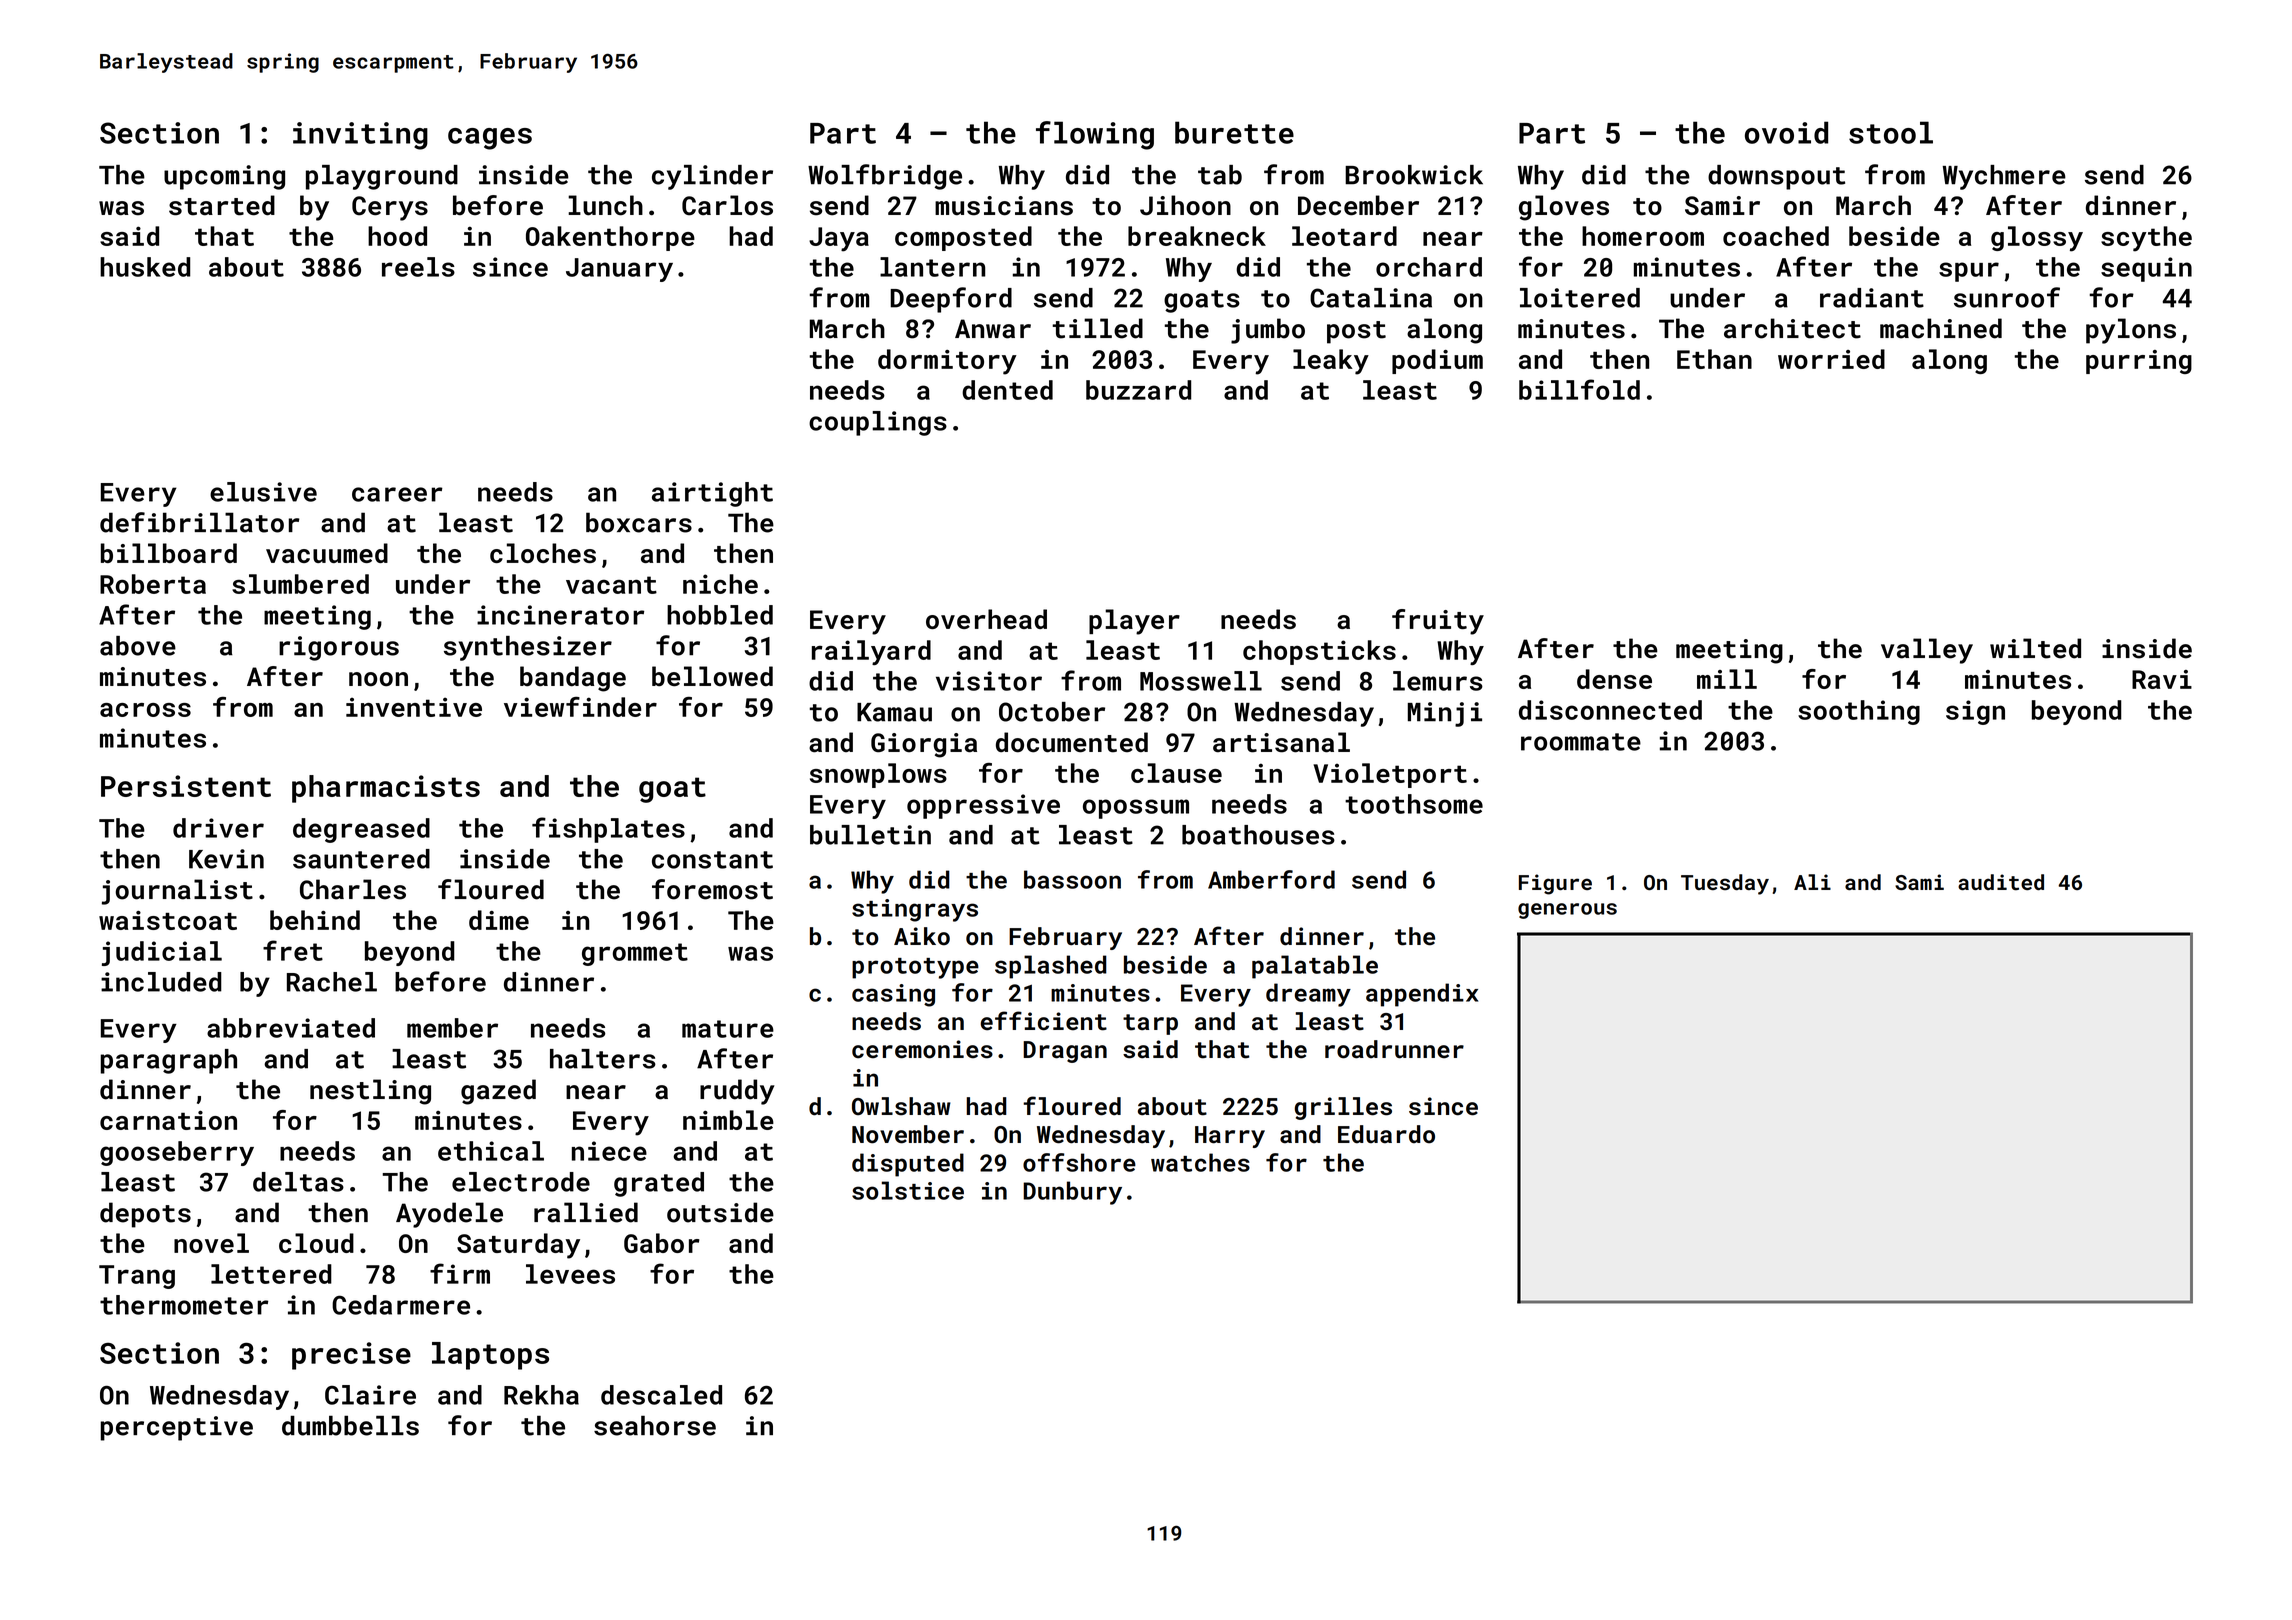 The height and width of the screenshot is (1620, 2292). What do you see at coordinates (728, 1029) in the screenshot?
I see `mature` at bounding box center [728, 1029].
